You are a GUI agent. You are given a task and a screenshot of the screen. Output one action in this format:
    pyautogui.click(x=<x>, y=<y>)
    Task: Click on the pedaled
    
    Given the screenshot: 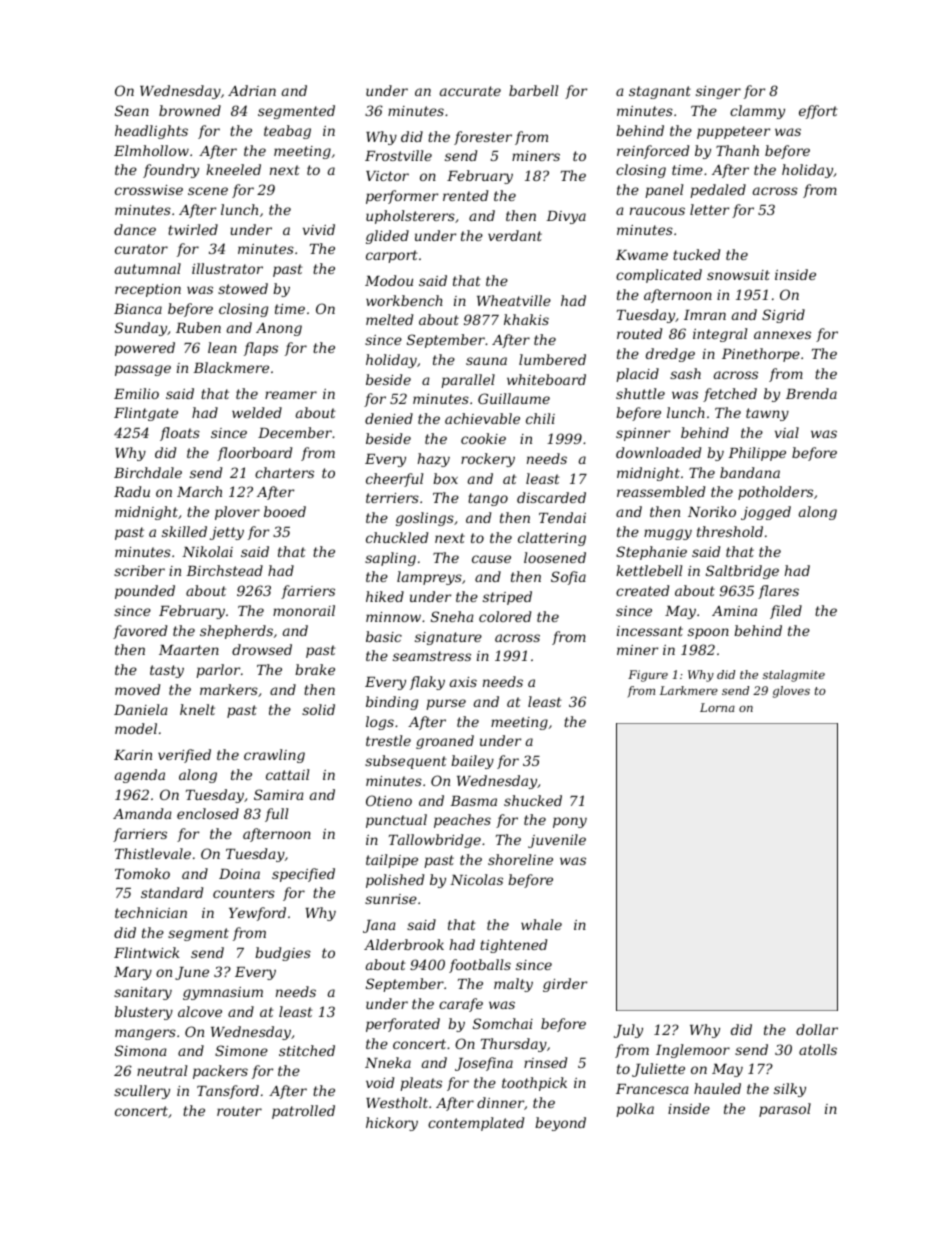 What is the action you would take?
    pyautogui.click(x=718, y=191)
